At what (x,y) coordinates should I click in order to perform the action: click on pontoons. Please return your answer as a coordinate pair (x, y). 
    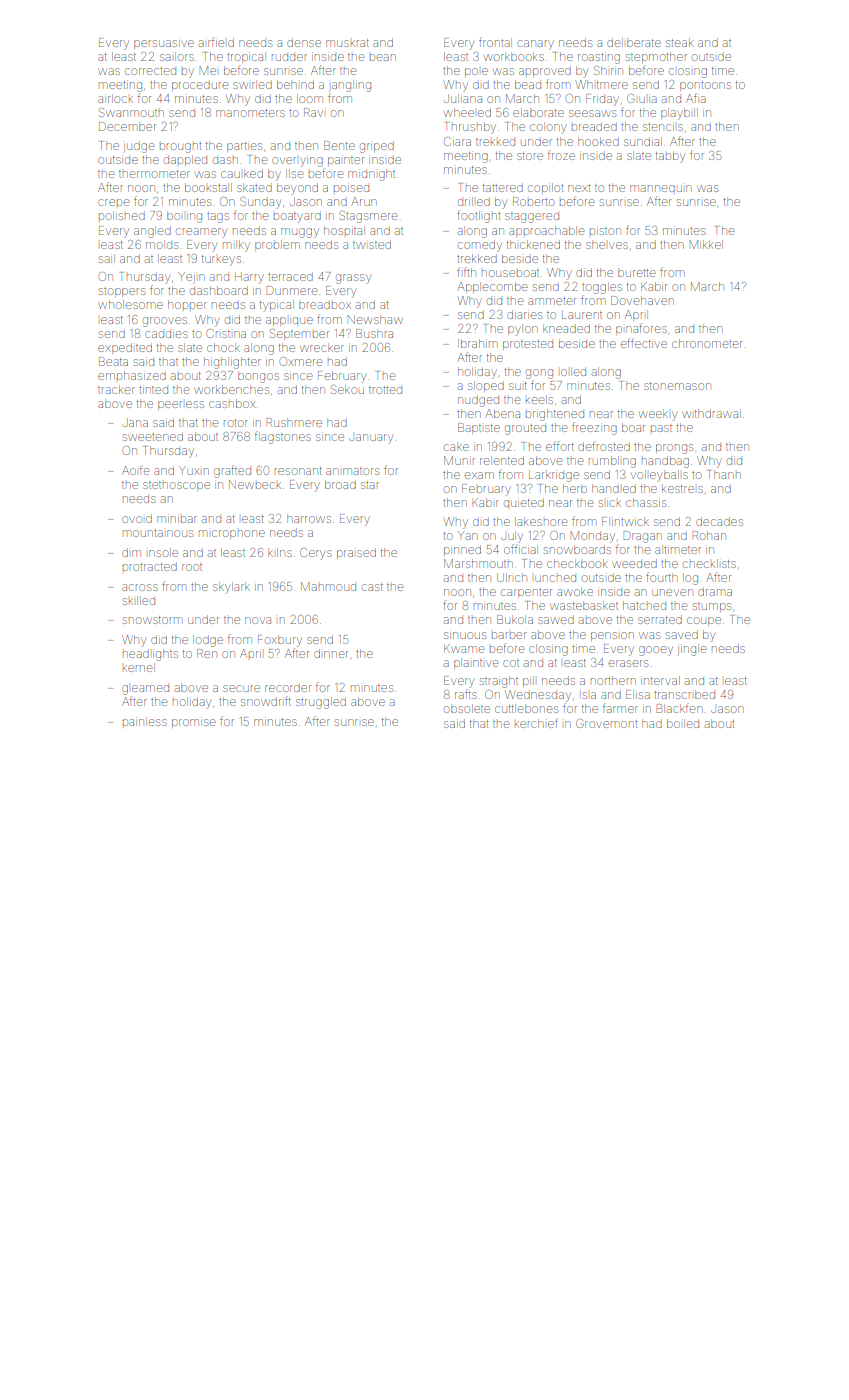
    Looking at the image, I should click on (705, 86).
